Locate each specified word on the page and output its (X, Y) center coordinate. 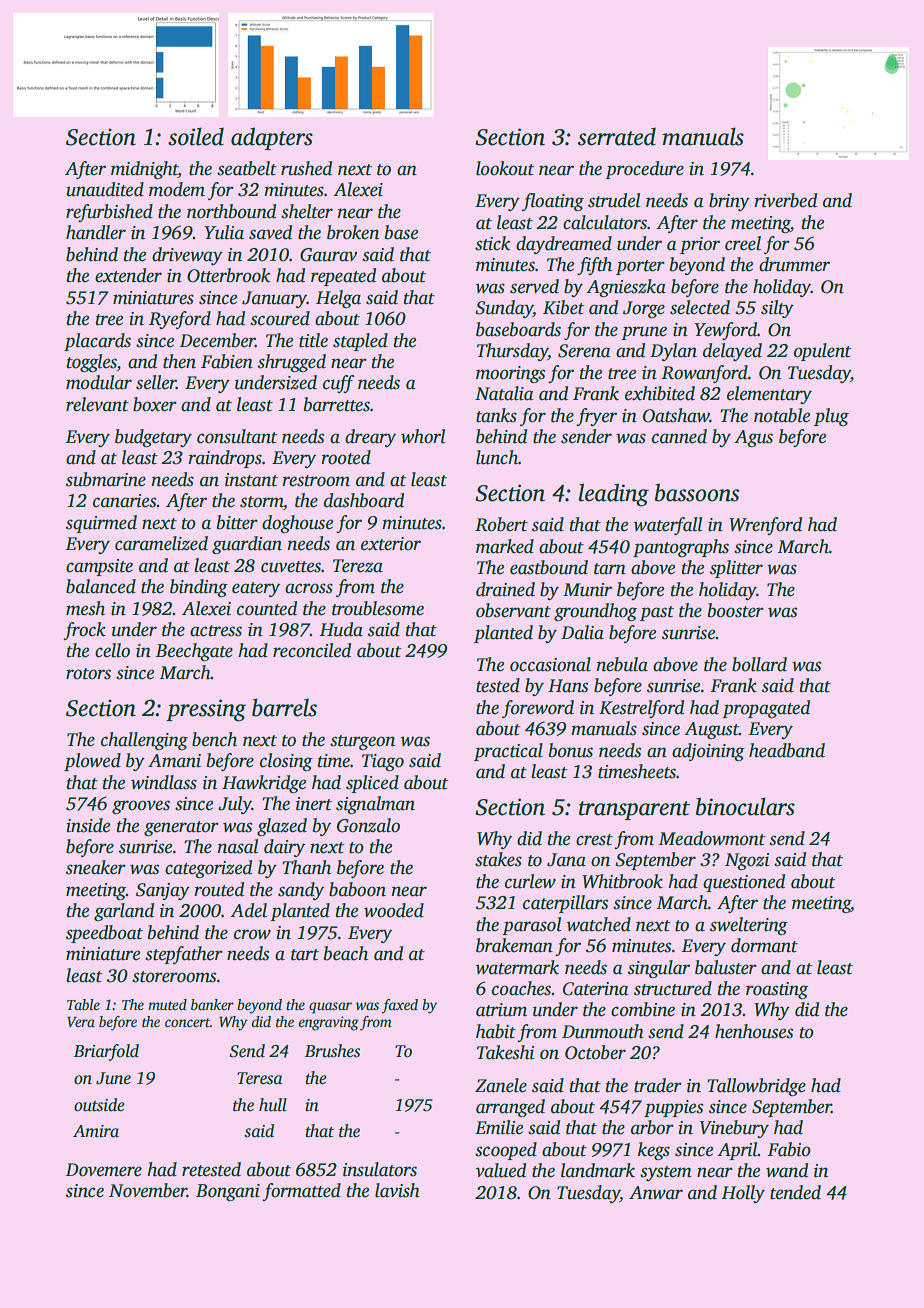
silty (777, 309)
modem (177, 189)
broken (353, 232)
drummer (794, 264)
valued (501, 1170)
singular (659, 969)
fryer (596, 417)
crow (252, 934)
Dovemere (104, 1170)
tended (795, 1192)
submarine (106, 479)
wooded (394, 910)
